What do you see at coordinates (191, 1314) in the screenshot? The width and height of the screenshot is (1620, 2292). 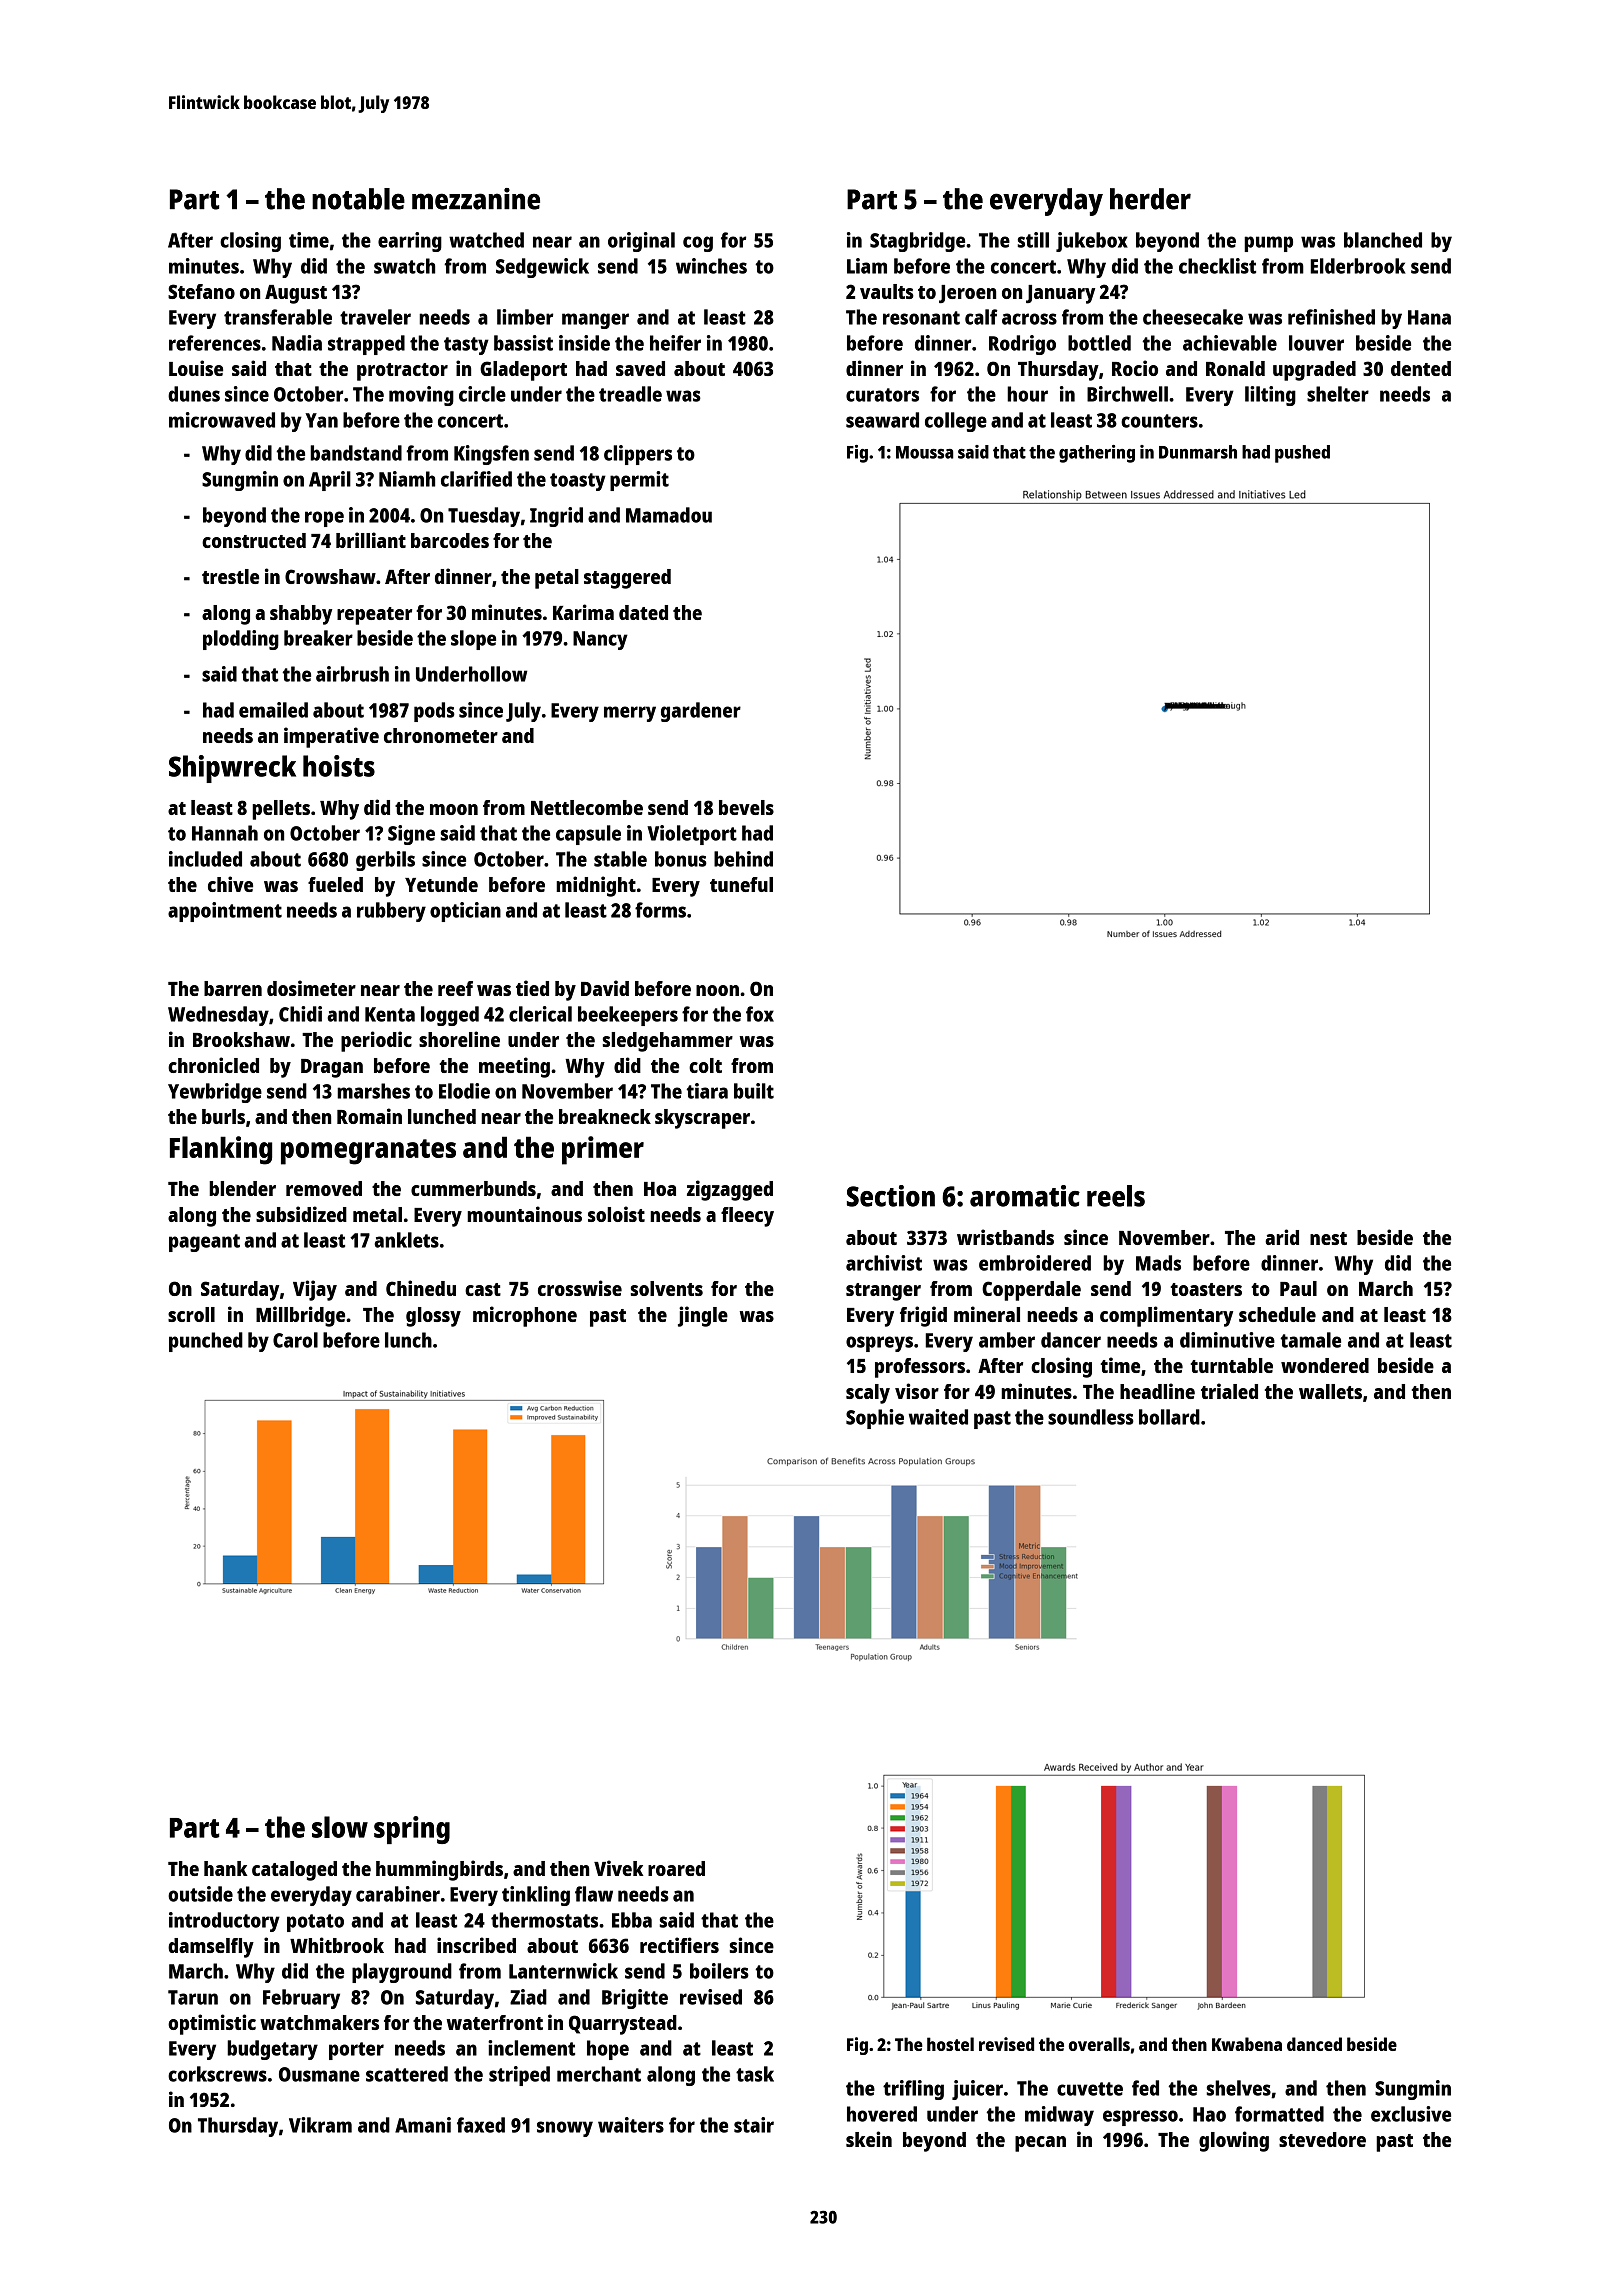 I see `scroll` at bounding box center [191, 1314].
